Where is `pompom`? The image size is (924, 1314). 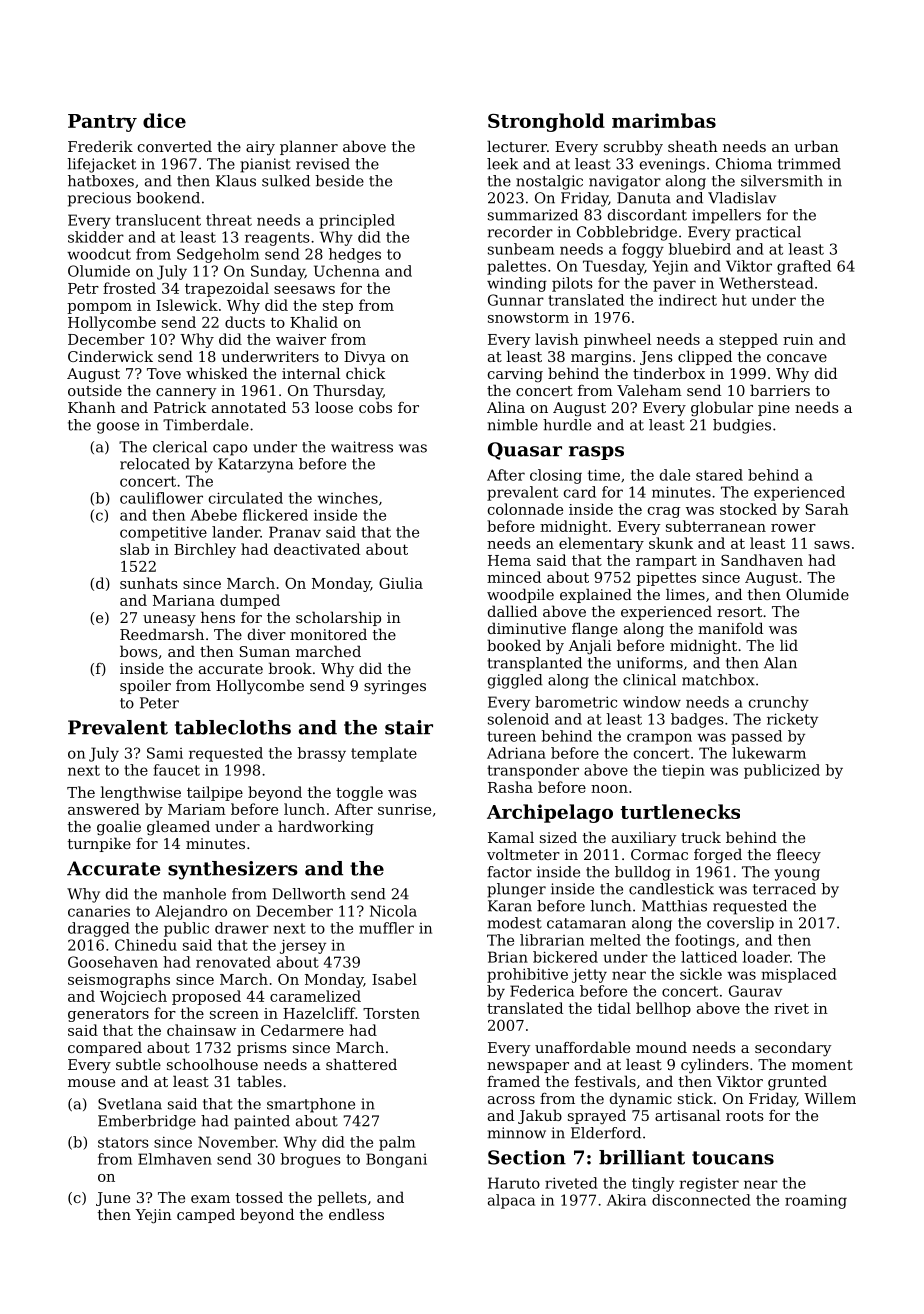 pompom is located at coordinates (99, 308).
